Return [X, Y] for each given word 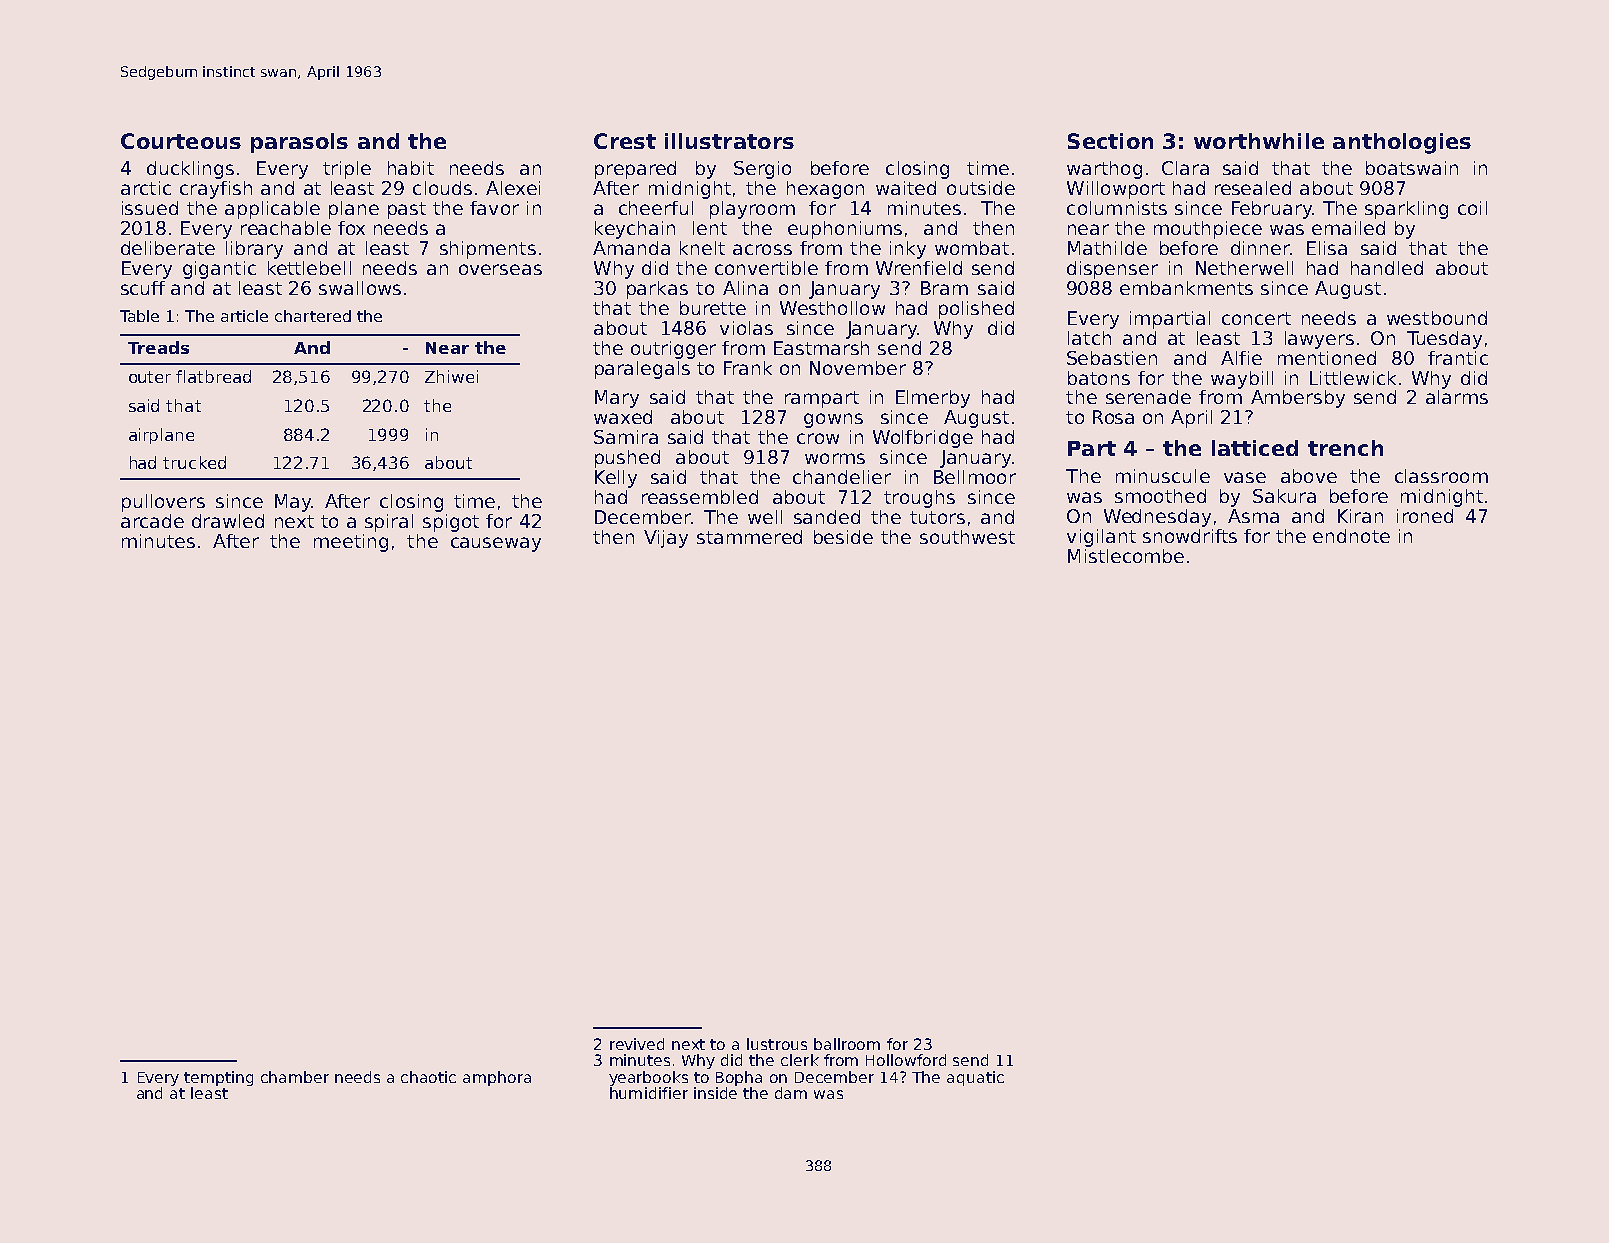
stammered [749, 537]
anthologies [1402, 143]
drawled [228, 521]
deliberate [168, 248]
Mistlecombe [1126, 556]
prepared [635, 170]
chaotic [428, 1077]
